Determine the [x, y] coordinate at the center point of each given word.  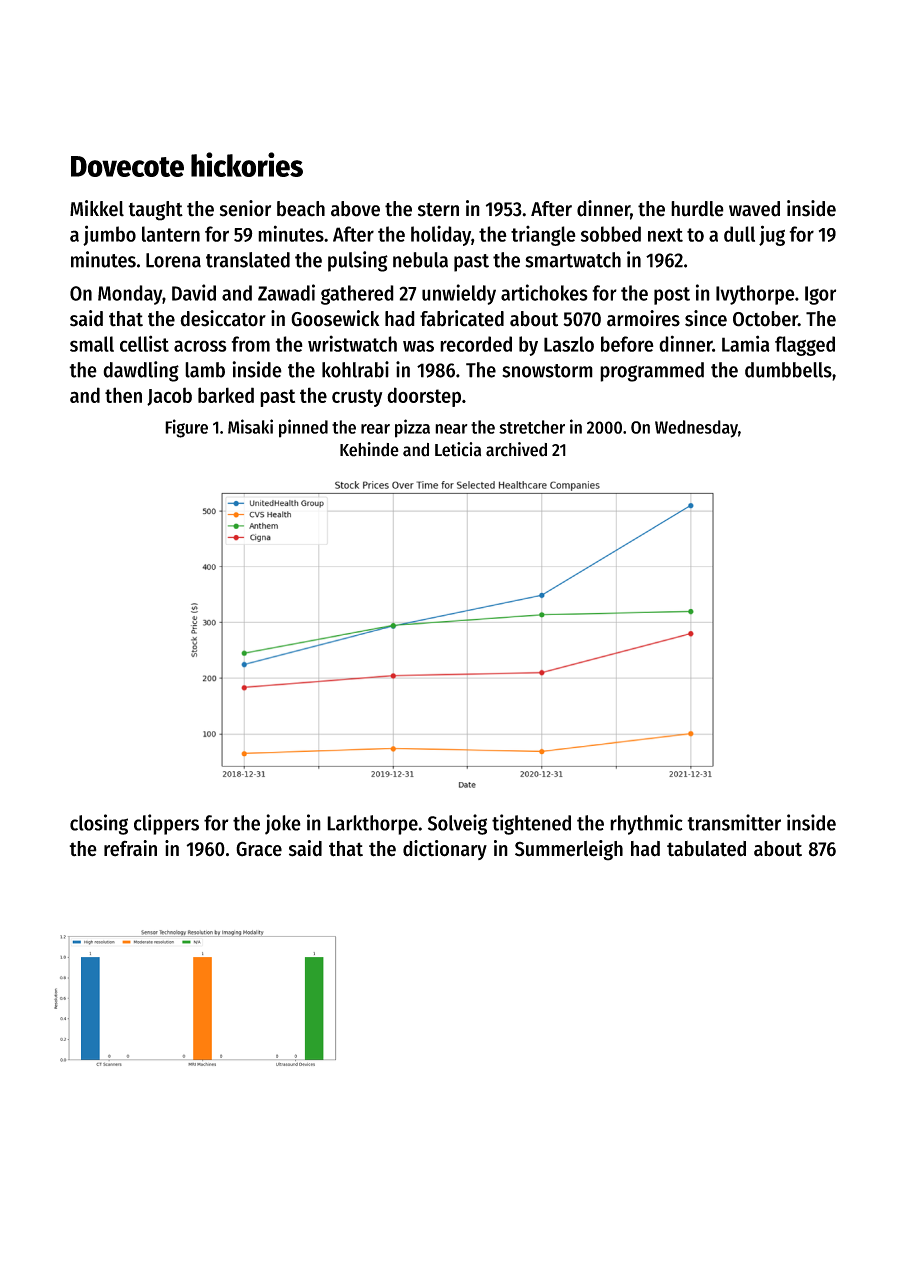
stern [438, 210]
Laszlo [569, 344]
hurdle [697, 209]
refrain [130, 848]
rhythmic [646, 824]
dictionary [445, 850]
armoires [643, 318]
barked [226, 395]
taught [155, 211]
